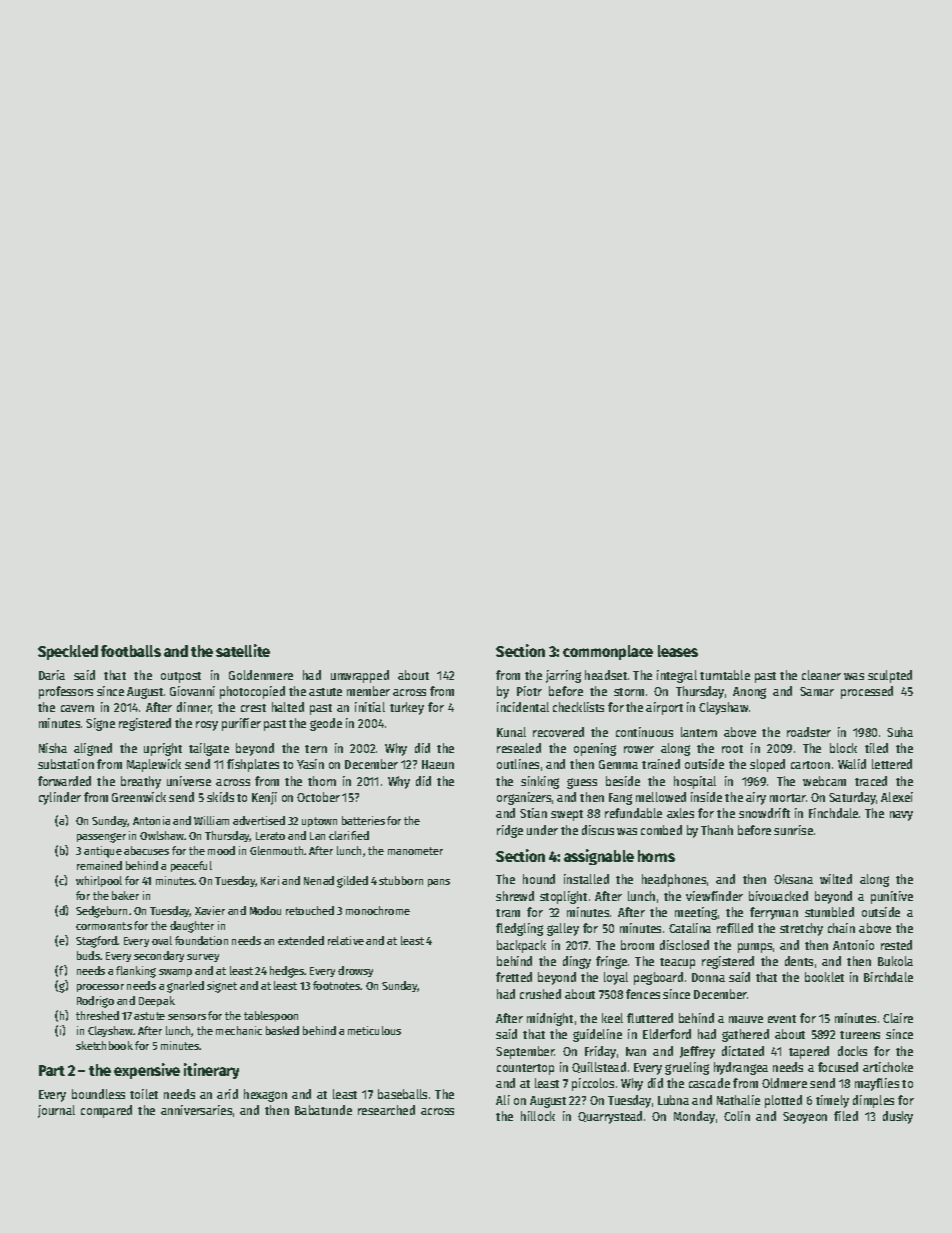  Describe the element at coordinates (99, 865) in the screenshot. I see `remained` at that location.
